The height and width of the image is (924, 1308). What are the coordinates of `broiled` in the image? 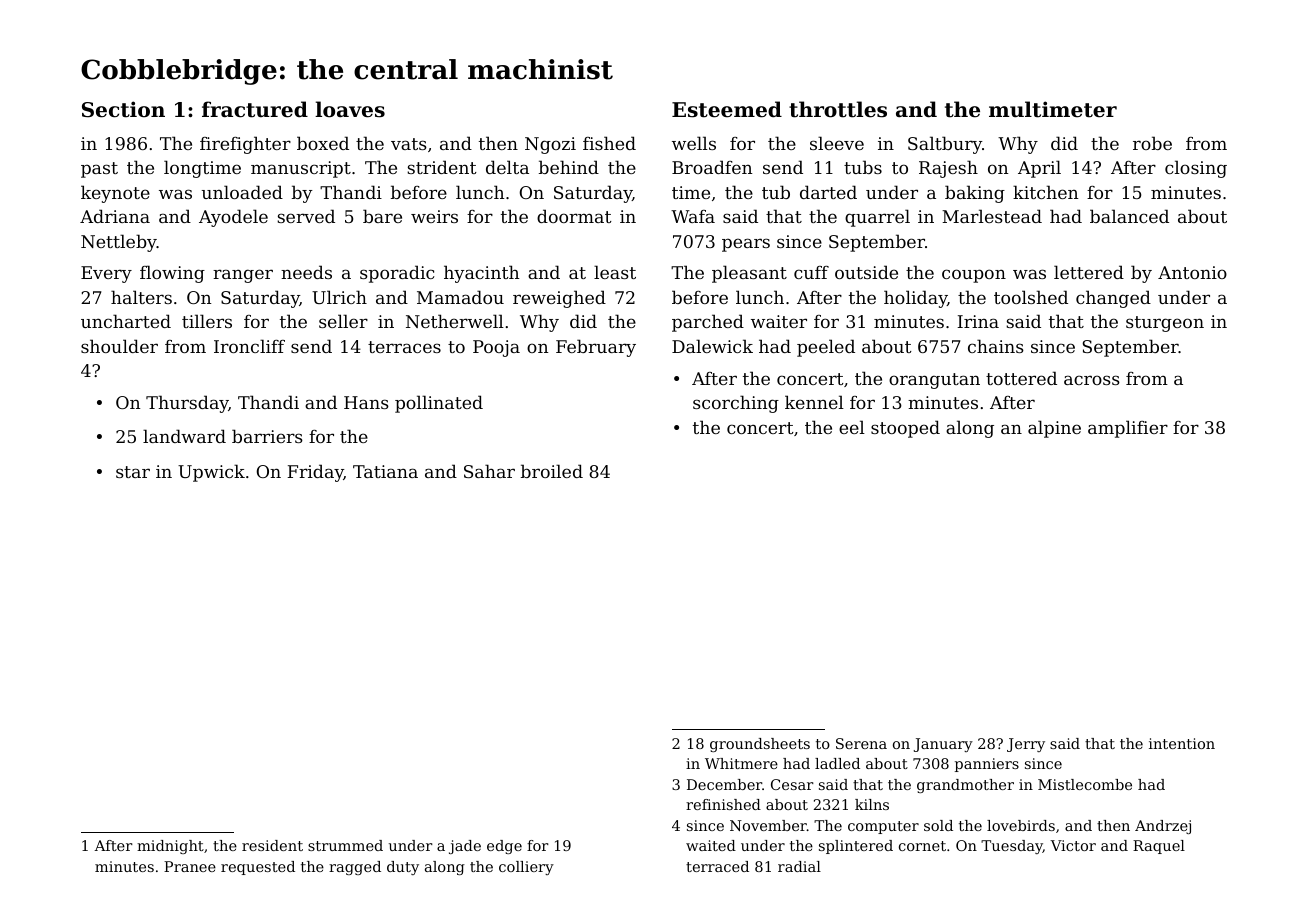 It's located at (552, 471).
